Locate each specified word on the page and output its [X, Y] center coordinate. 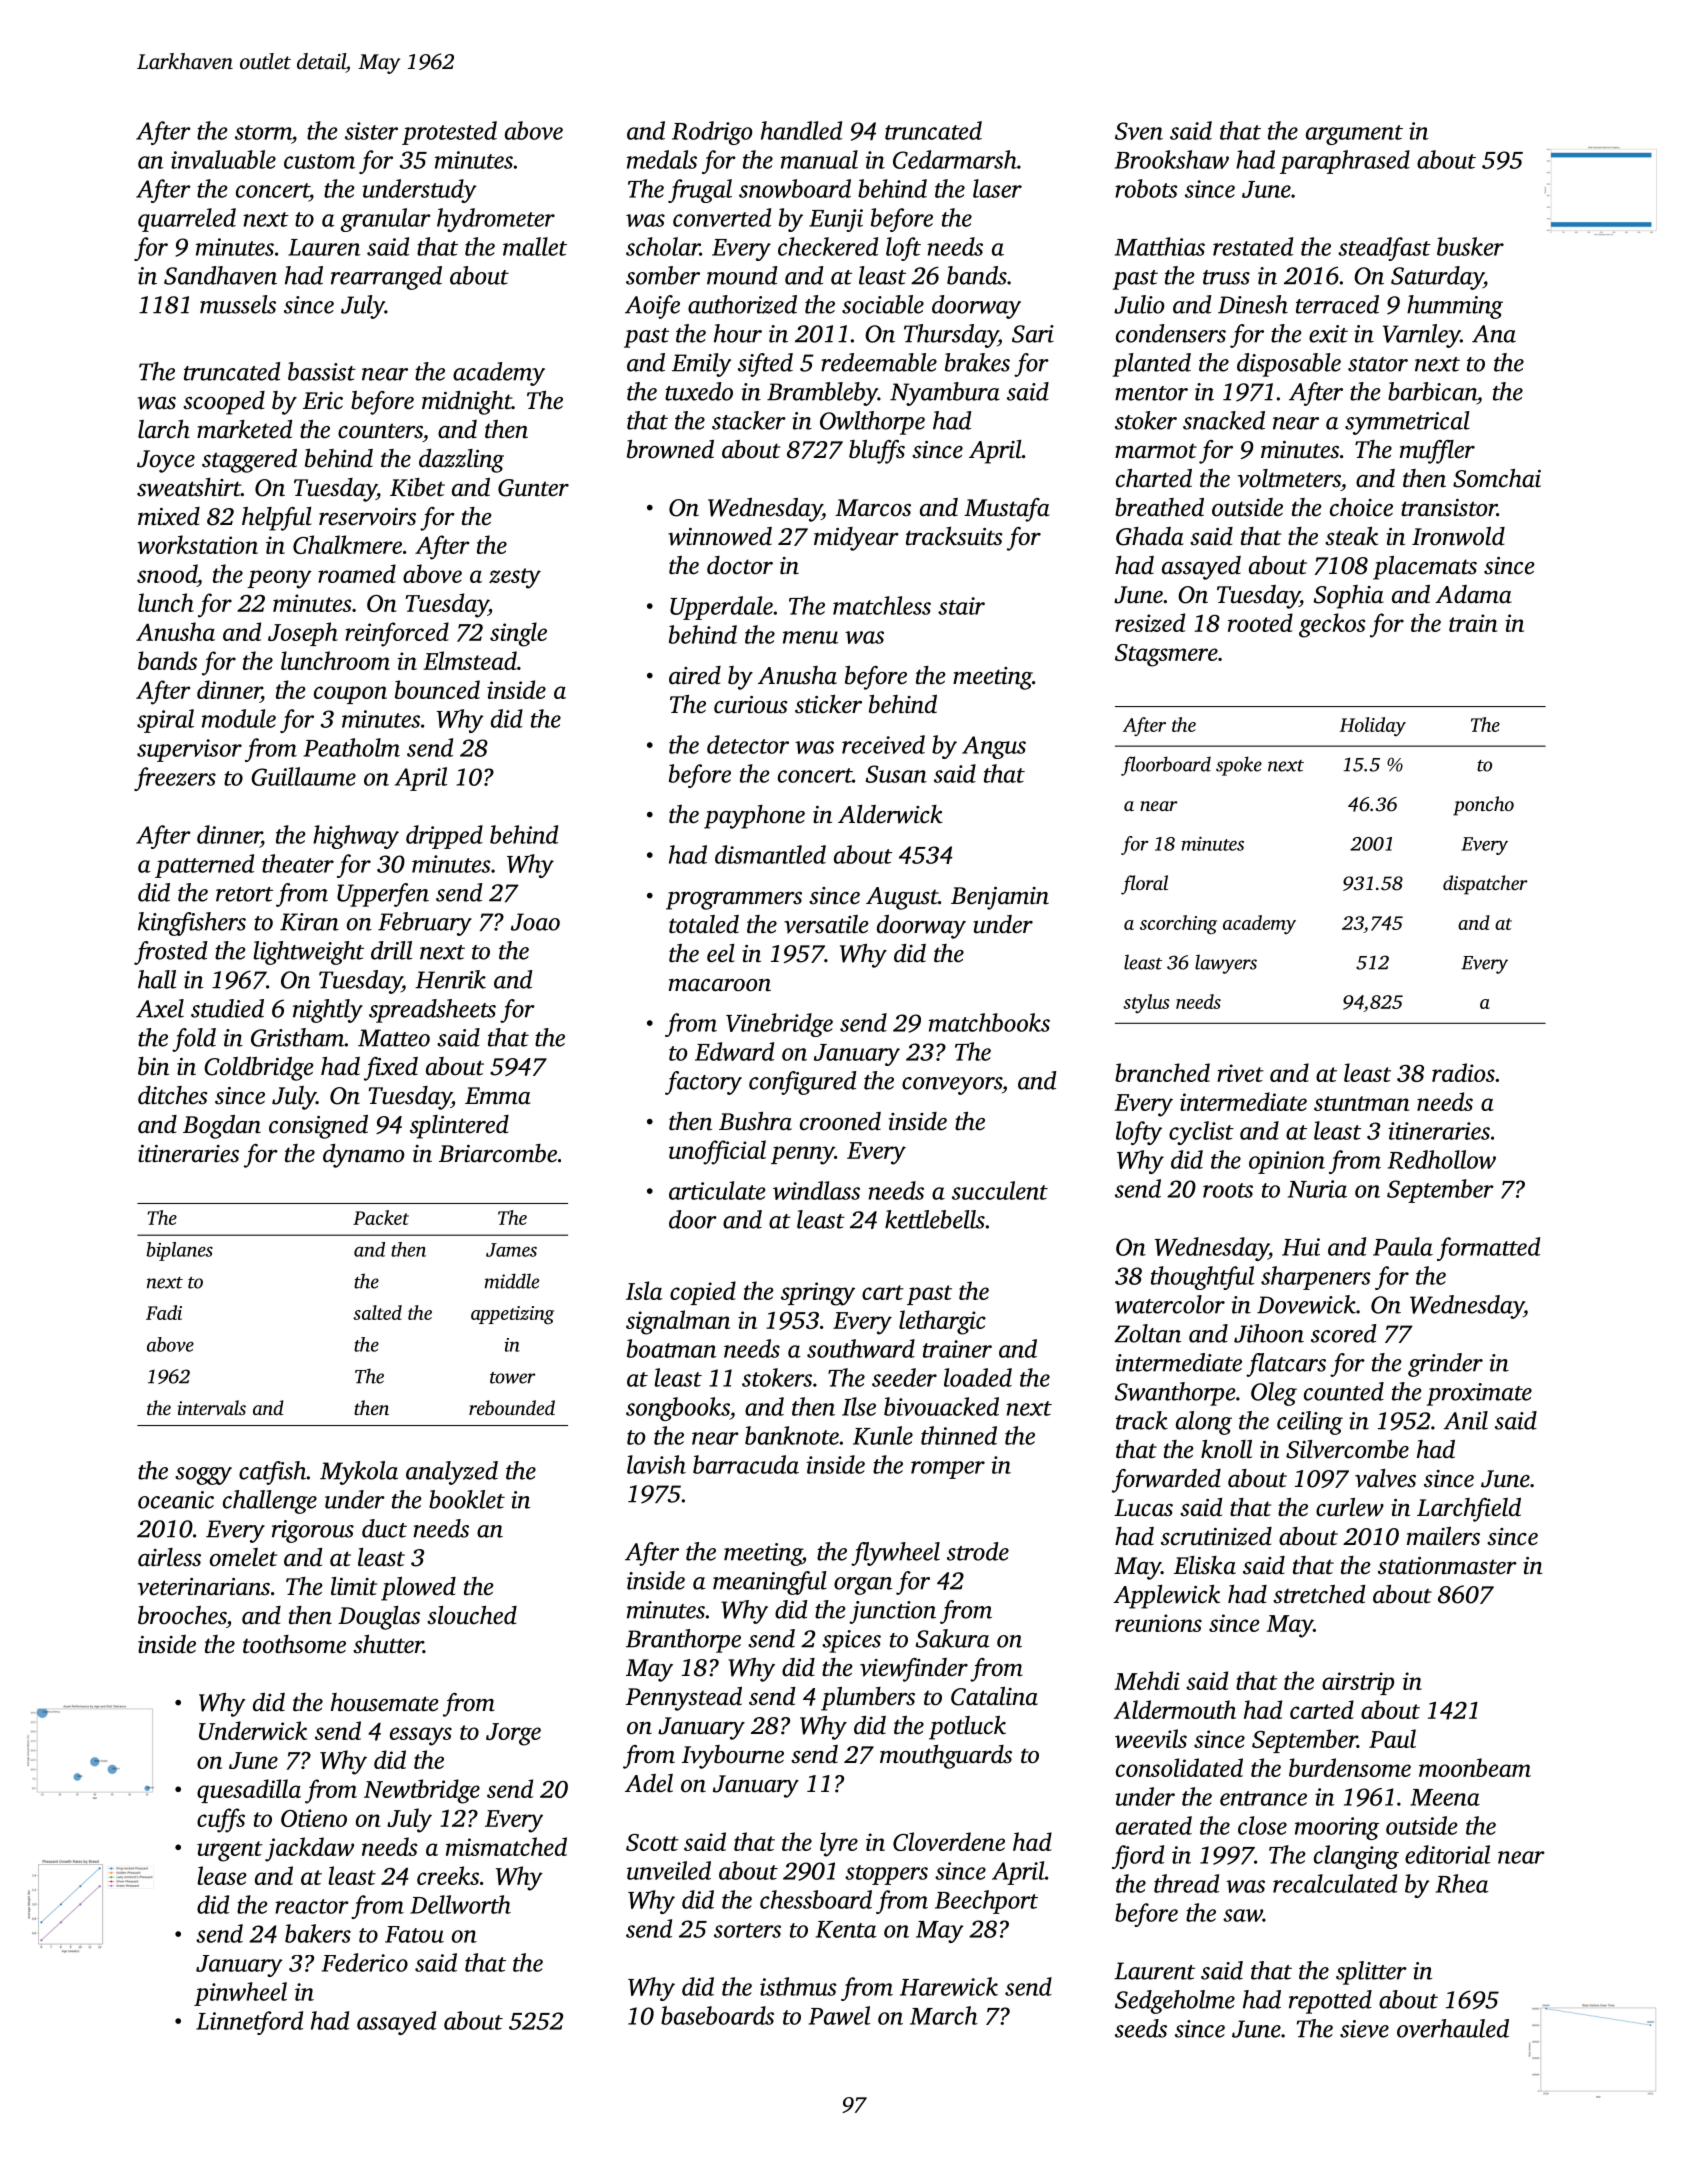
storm [263, 132]
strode [978, 1551]
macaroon [720, 985]
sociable [883, 304]
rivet [1240, 1073]
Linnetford [249, 2023]
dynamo [363, 1156]
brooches [182, 1615]
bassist [322, 371]
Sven [1139, 131]
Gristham [297, 1037]
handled [801, 130]
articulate [717, 1190]
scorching [1178, 924]
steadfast [1384, 249]
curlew [1350, 1507]
